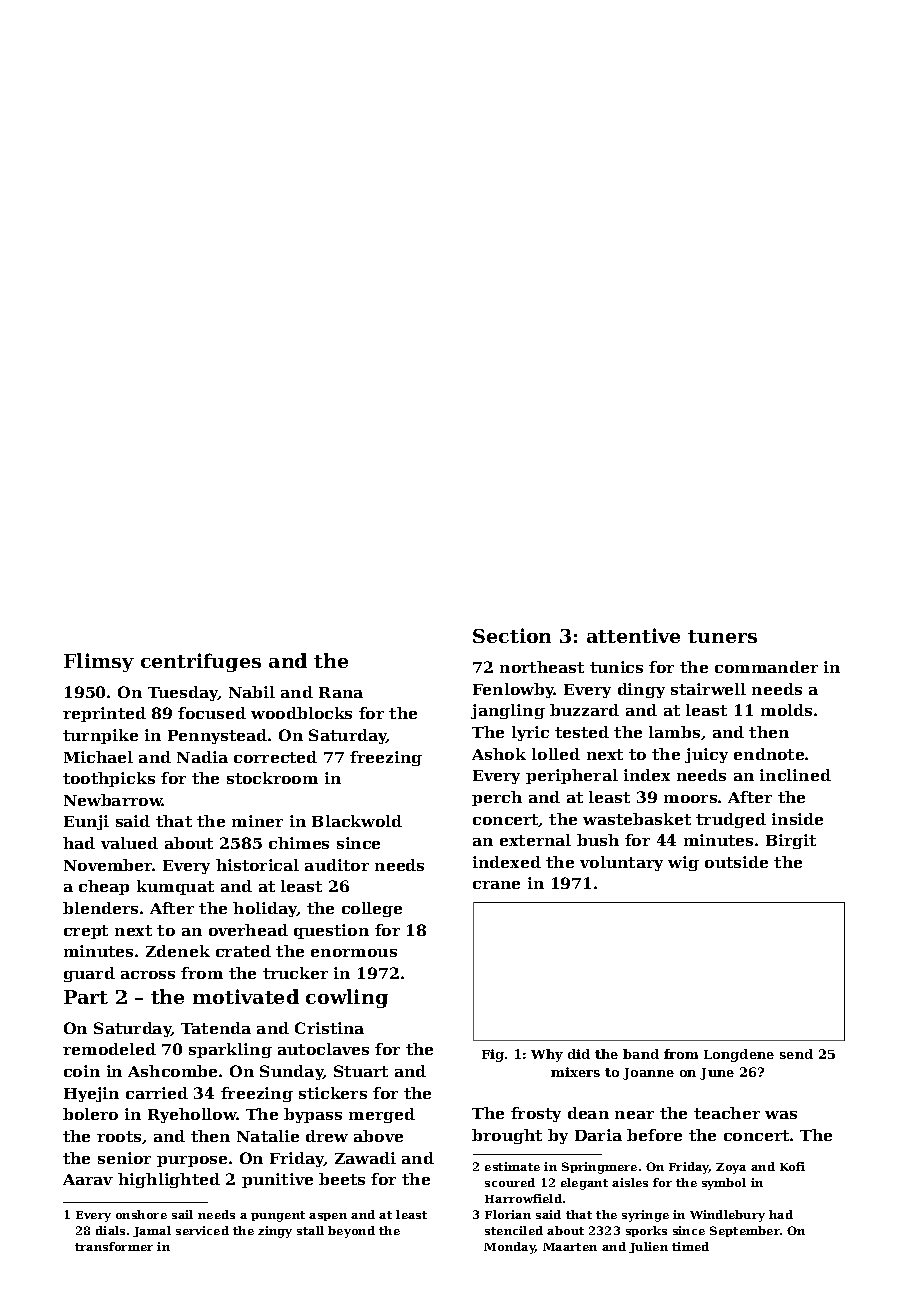  Describe the element at coordinates (736, 862) in the document. I see `outside` at that location.
